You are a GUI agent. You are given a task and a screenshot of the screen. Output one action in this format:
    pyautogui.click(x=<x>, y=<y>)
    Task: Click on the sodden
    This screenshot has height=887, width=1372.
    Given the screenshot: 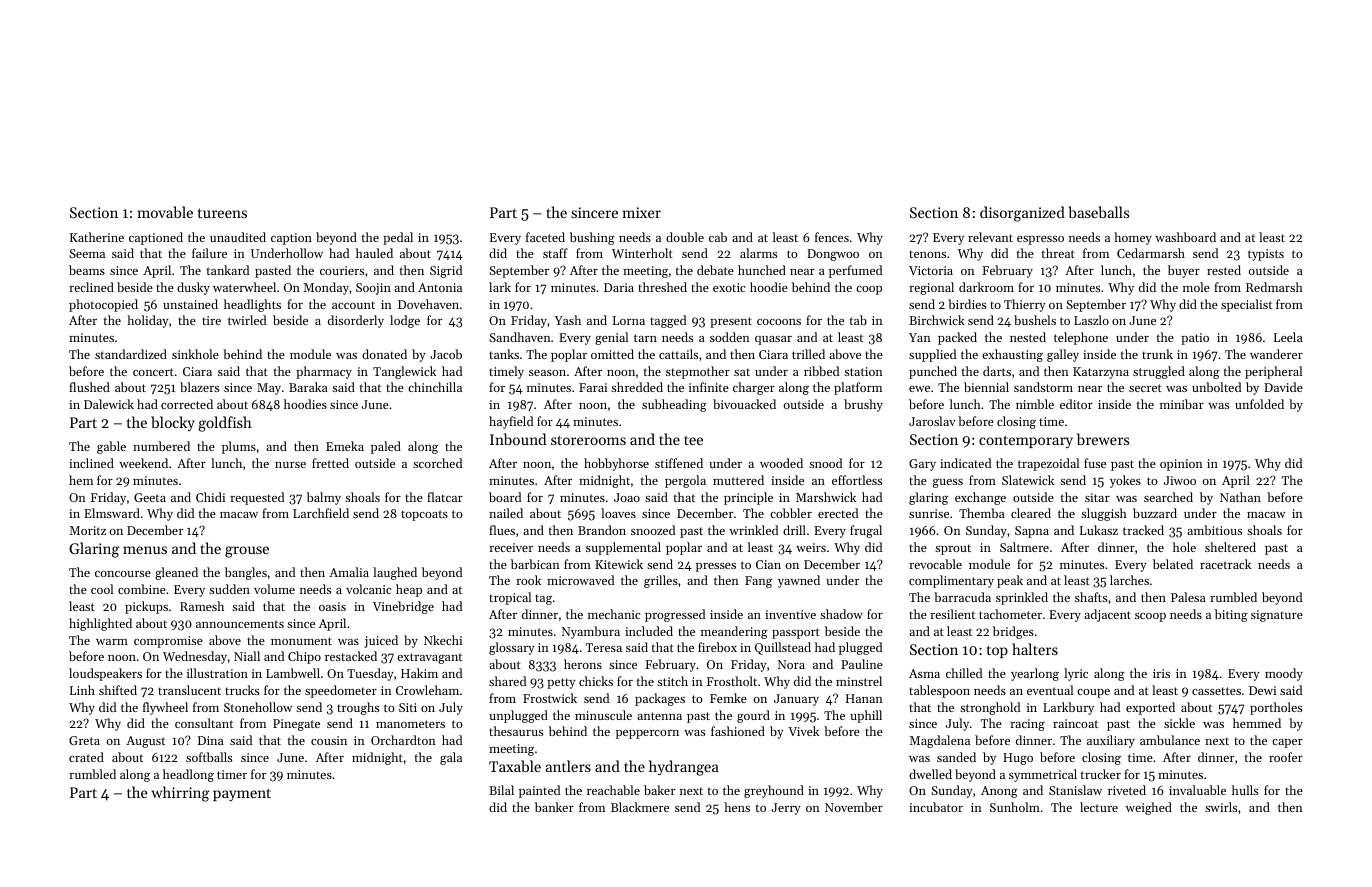 What is the action you would take?
    pyautogui.click(x=730, y=337)
